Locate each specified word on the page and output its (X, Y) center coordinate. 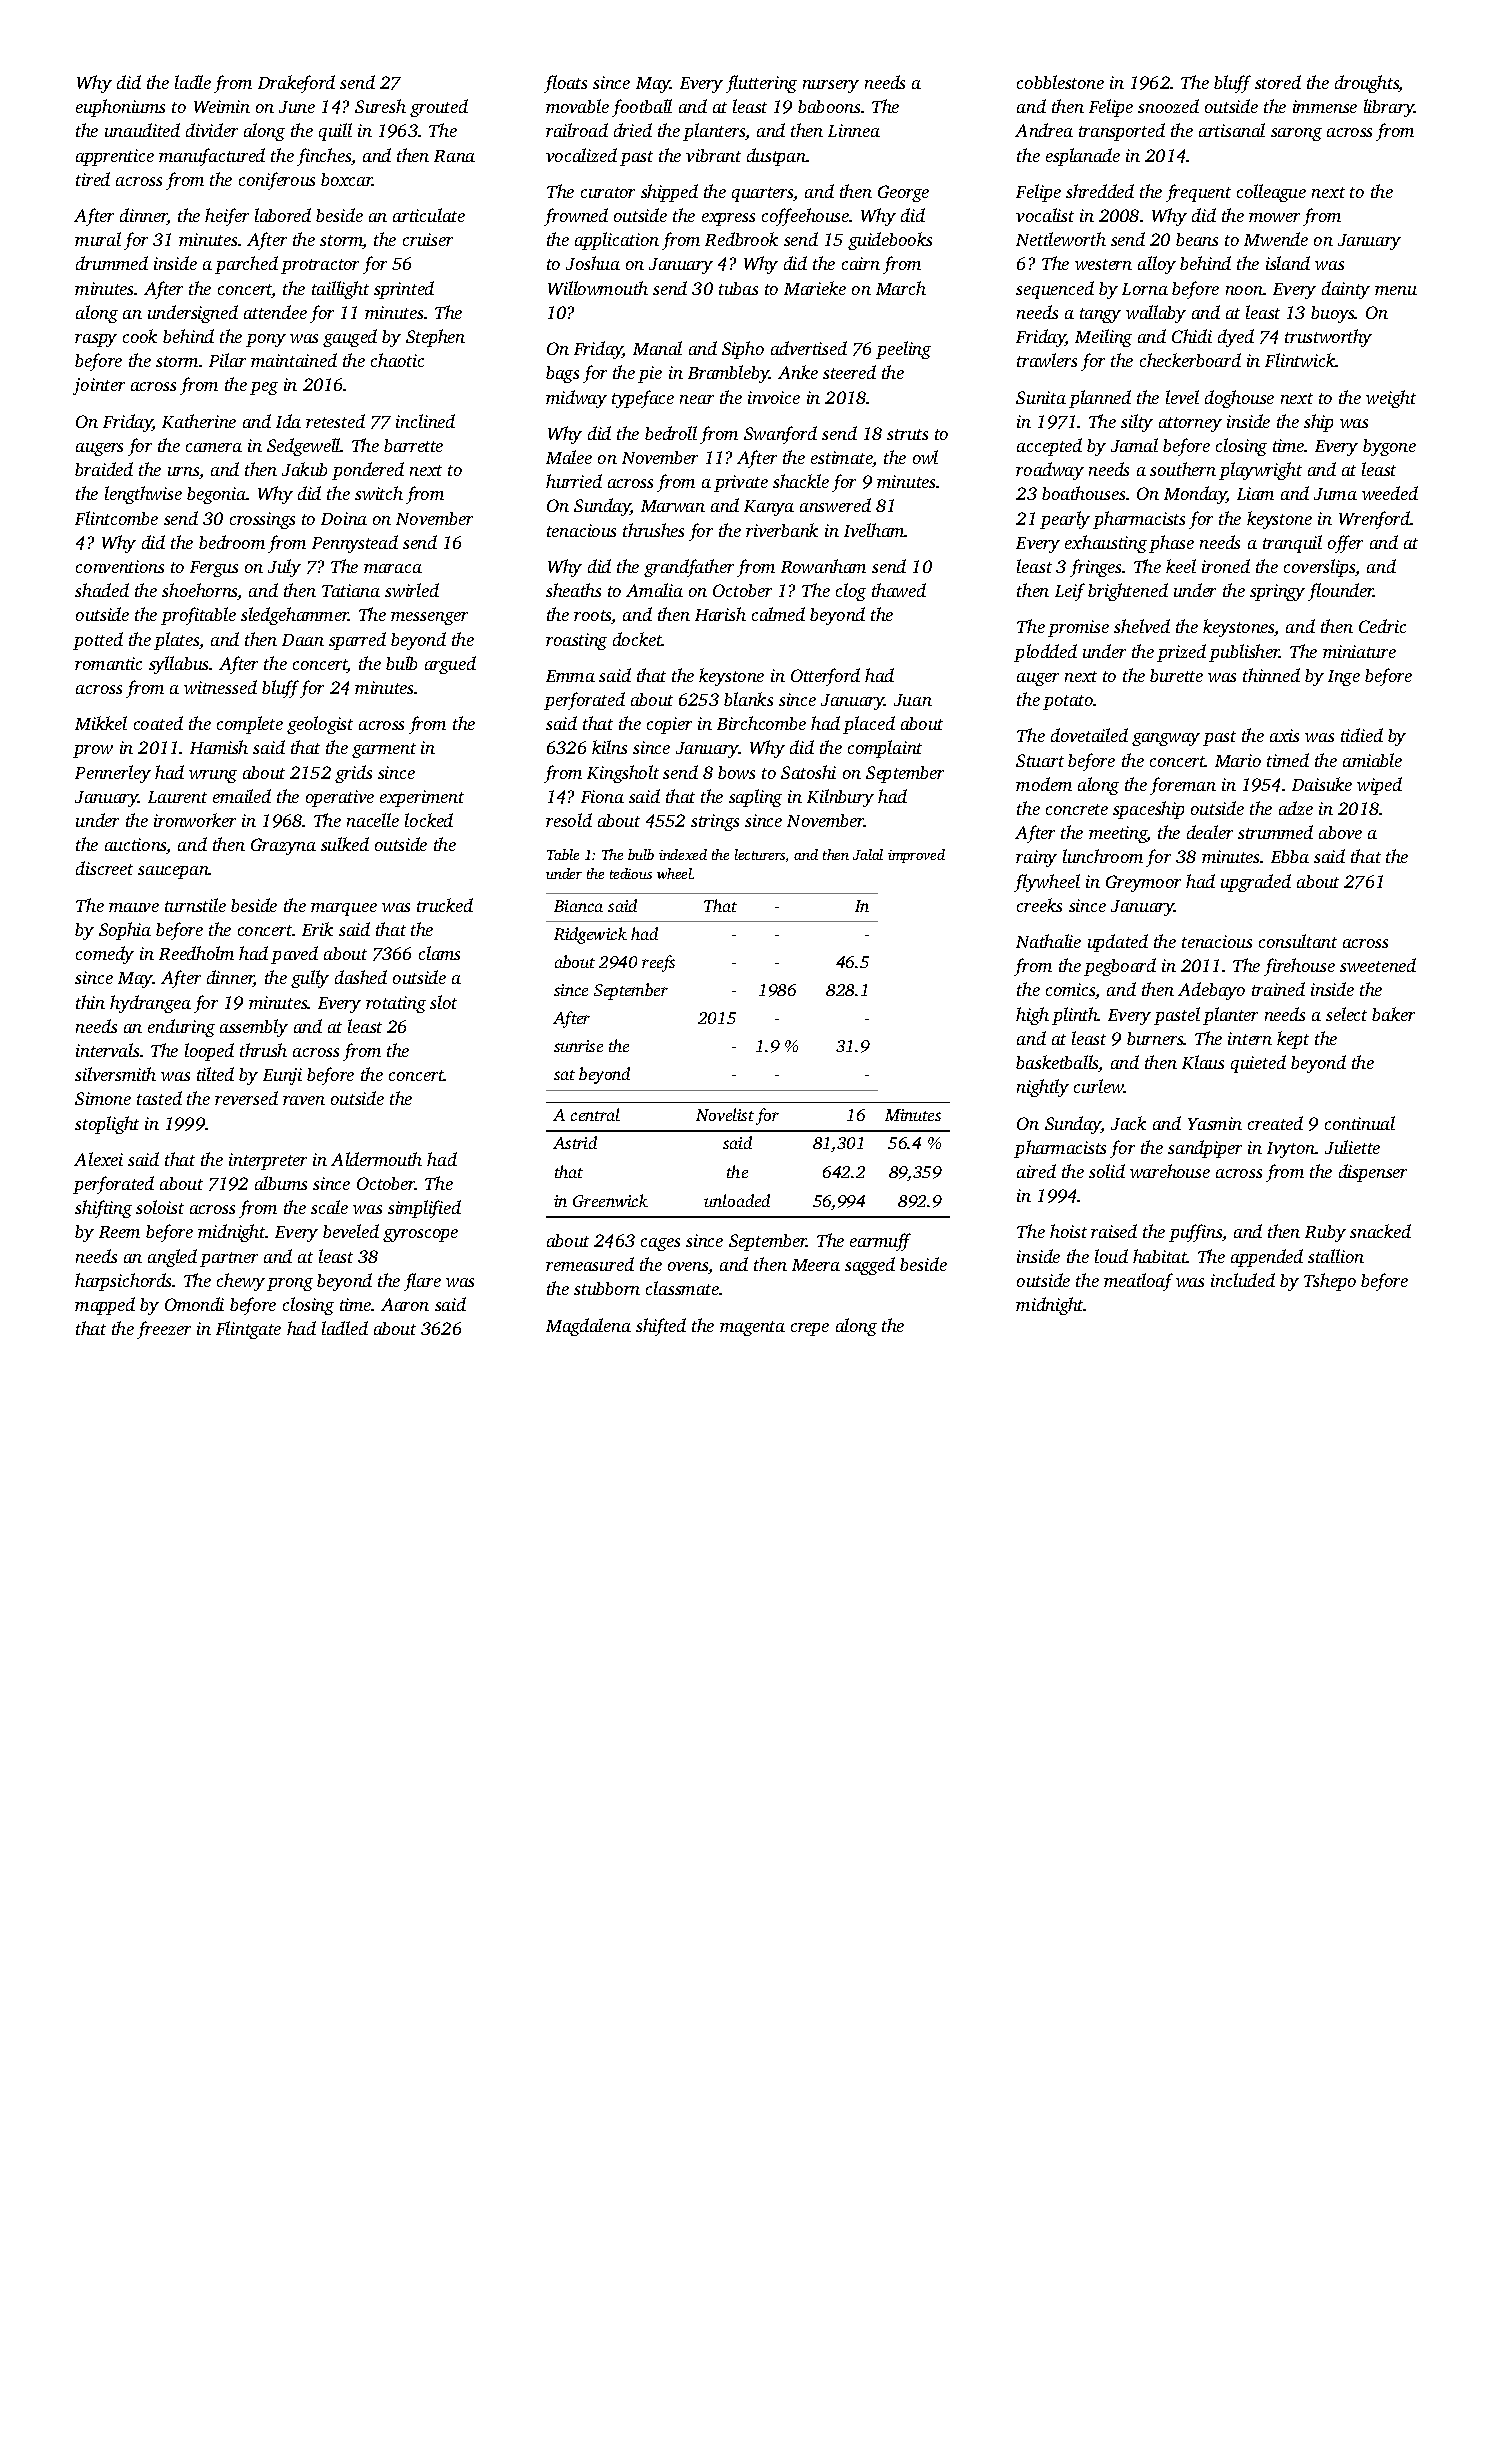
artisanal (1232, 130)
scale (329, 1207)
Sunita (1041, 397)
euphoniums (120, 108)
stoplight (107, 1125)
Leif (1070, 592)
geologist (320, 725)
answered (835, 505)
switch (379, 493)
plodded (1045, 653)
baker (1393, 1014)
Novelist (725, 1114)
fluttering (761, 84)
